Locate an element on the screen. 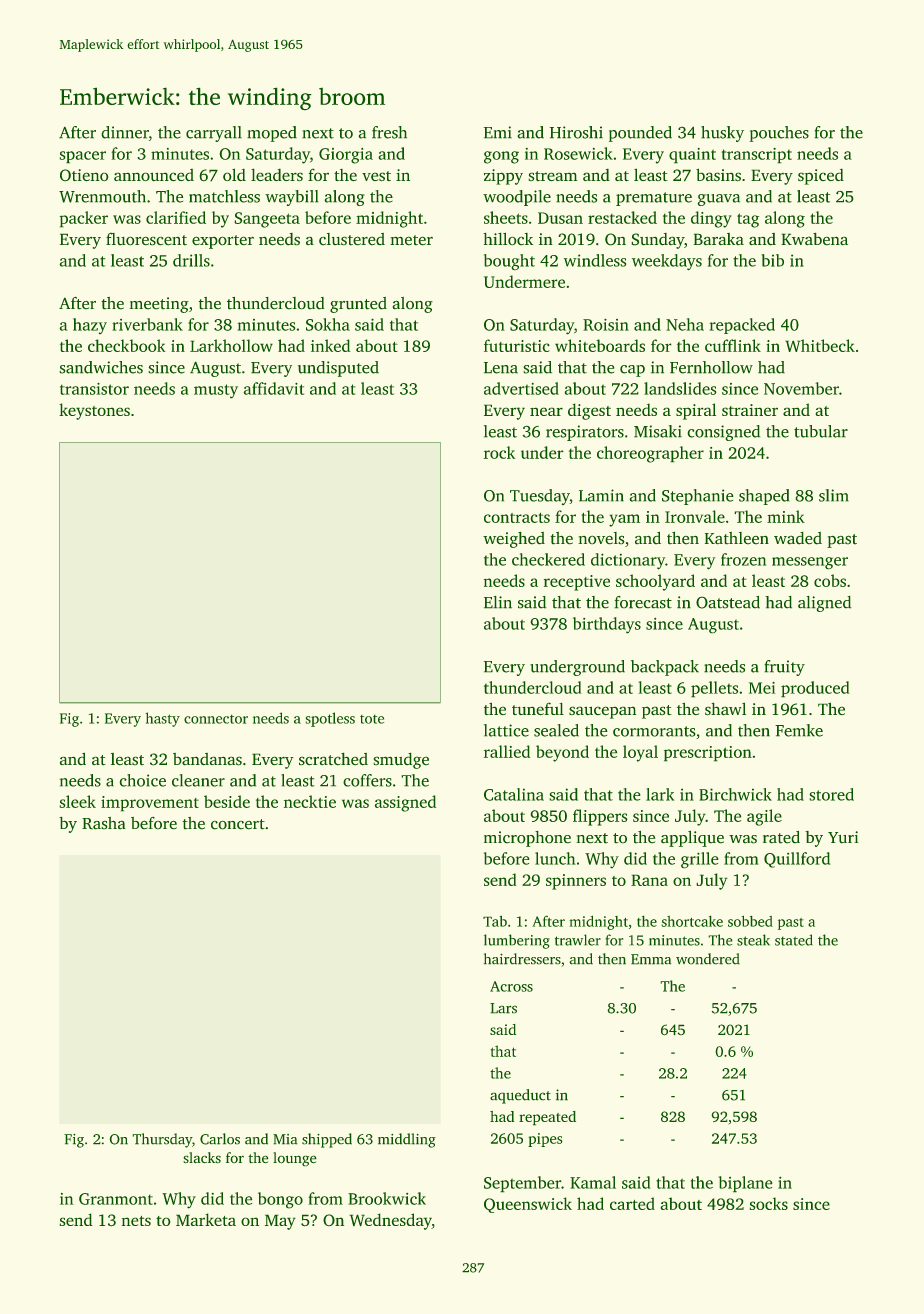 This screenshot has width=924, height=1314. Elin is located at coordinates (498, 602).
